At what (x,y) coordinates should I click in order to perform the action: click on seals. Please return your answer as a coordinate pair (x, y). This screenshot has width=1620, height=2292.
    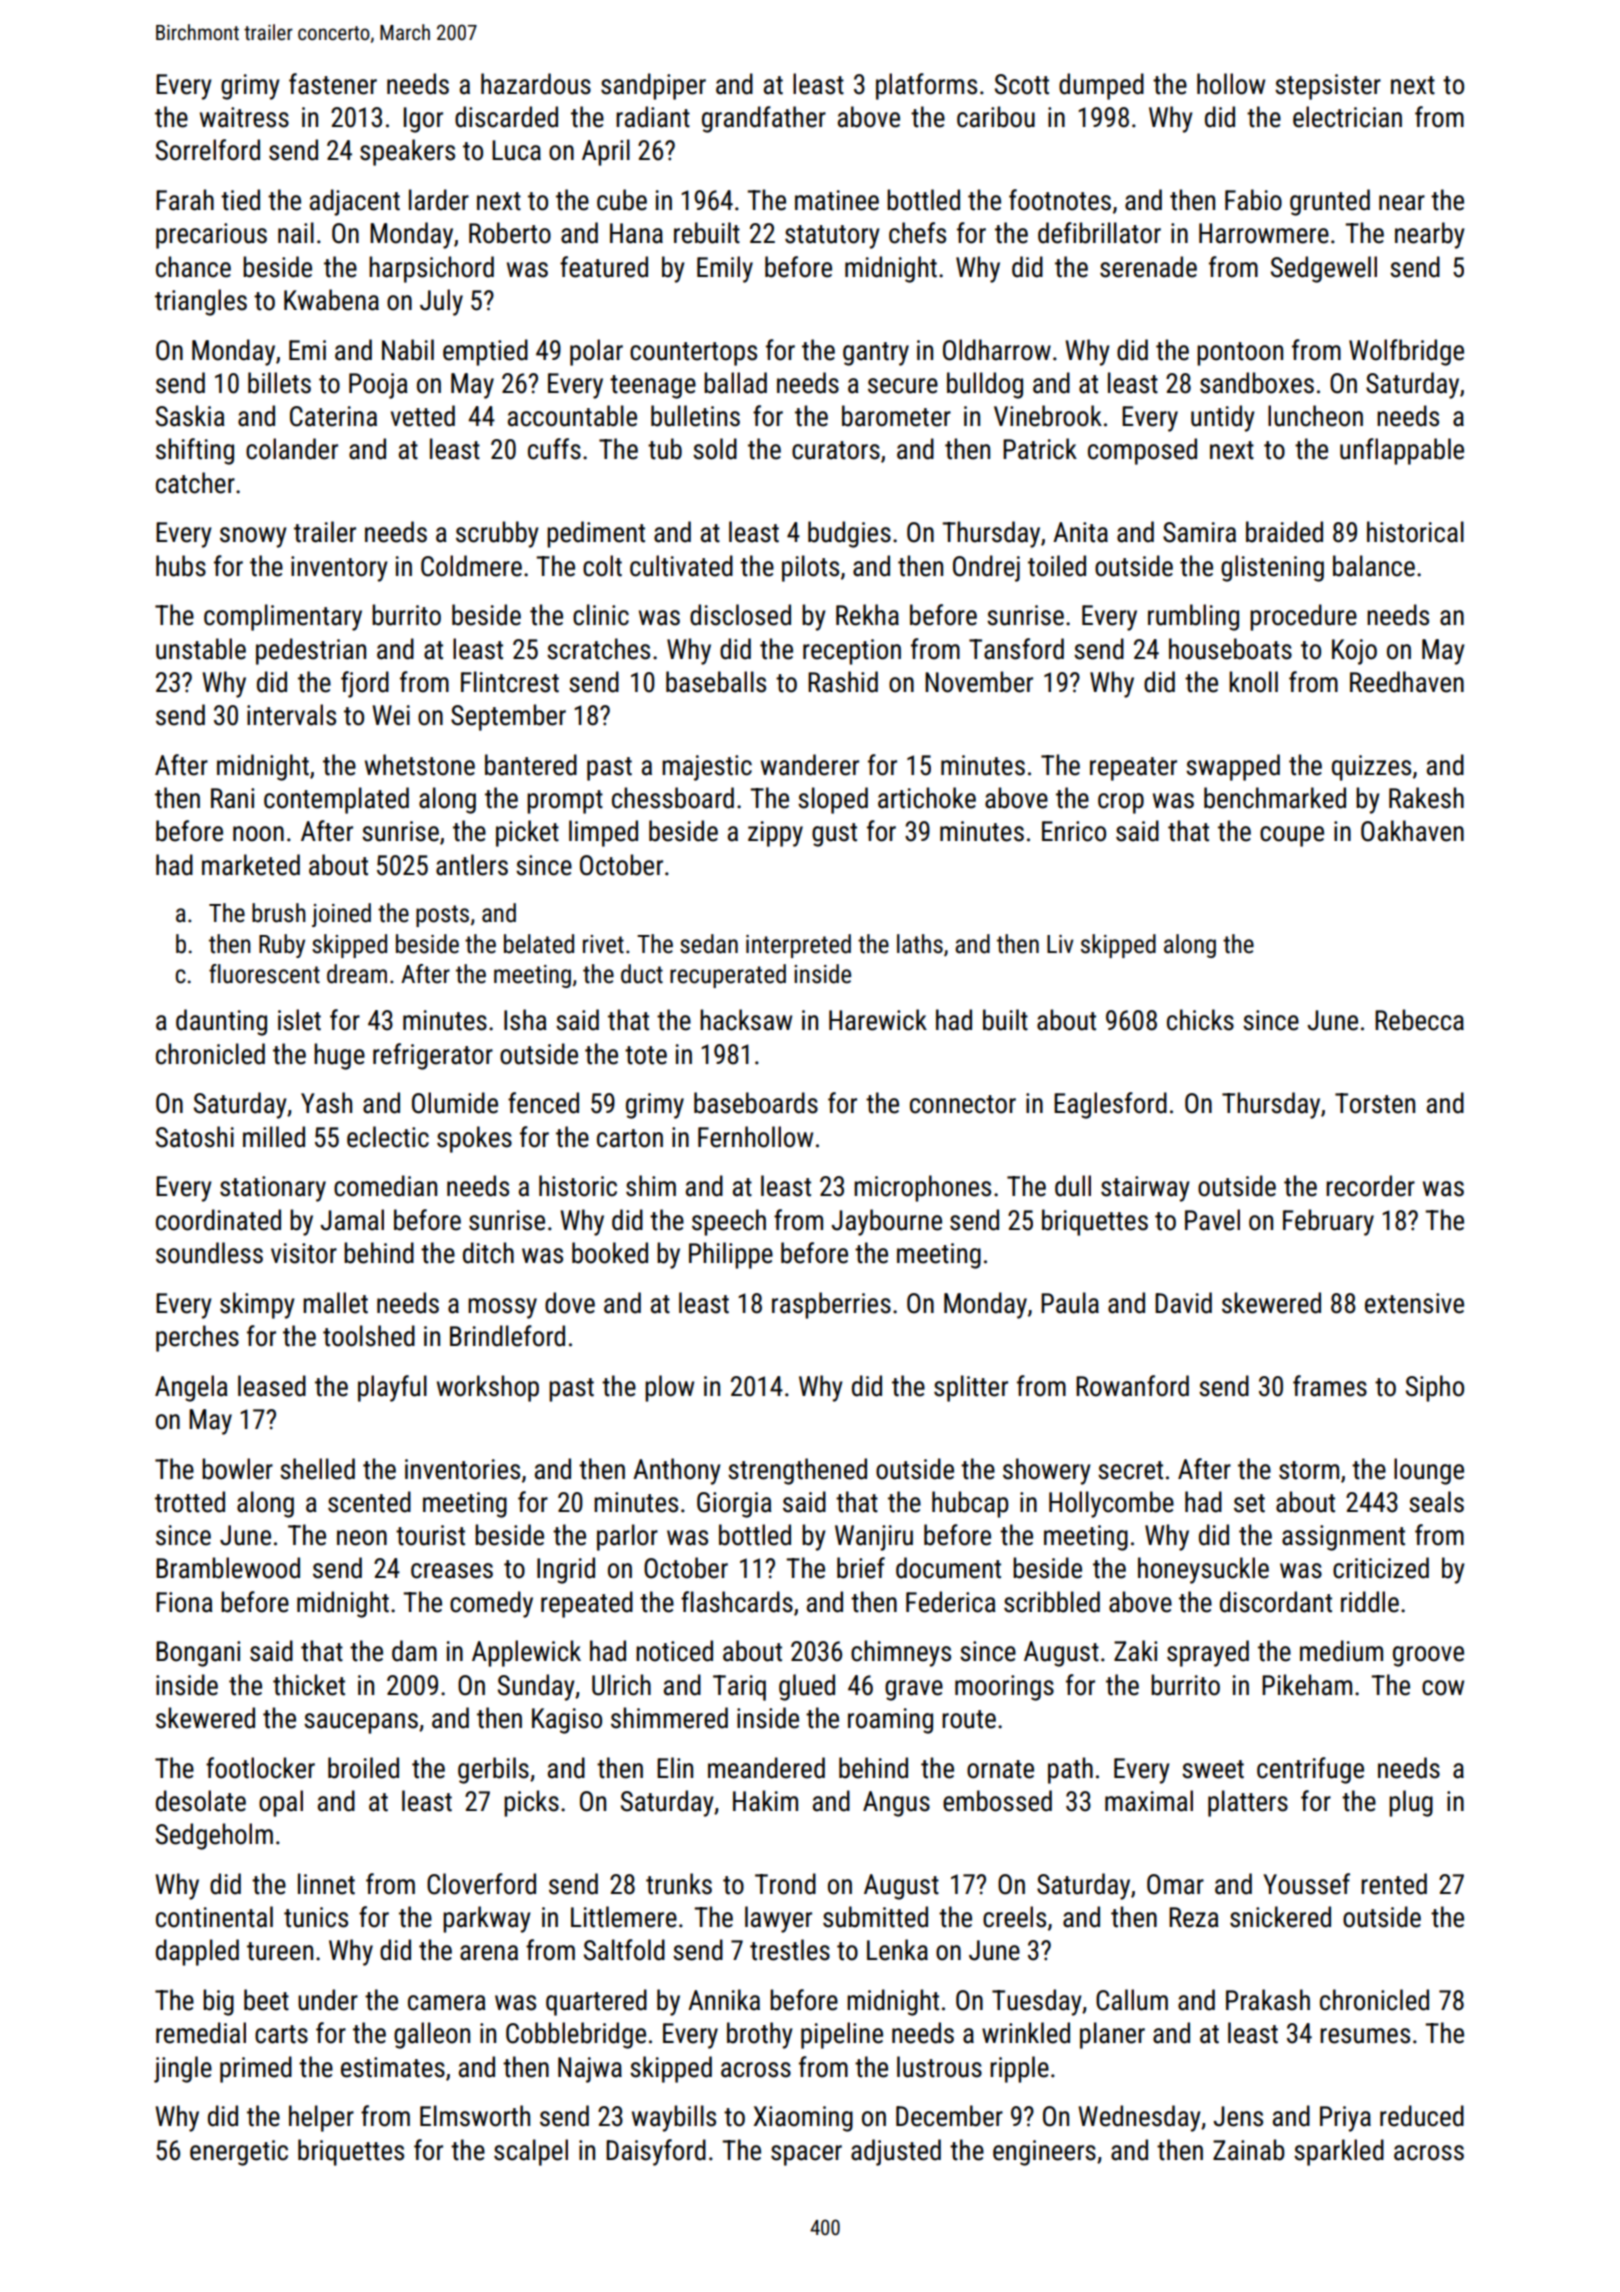
    Looking at the image, I should click on (1436, 1502).
